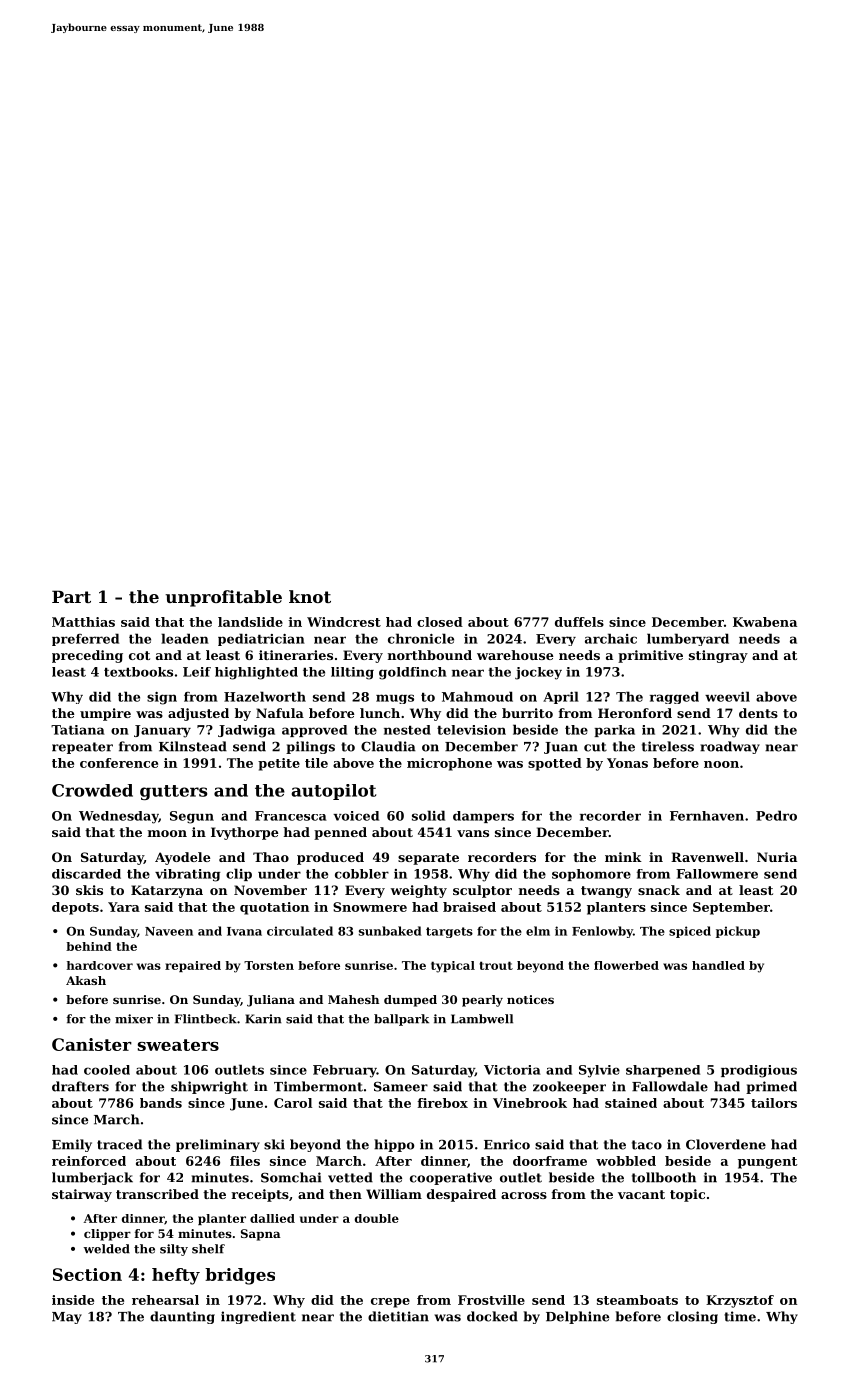 This screenshot has width=849, height=1400. What do you see at coordinates (555, 764) in the screenshot?
I see `spotted` at bounding box center [555, 764].
